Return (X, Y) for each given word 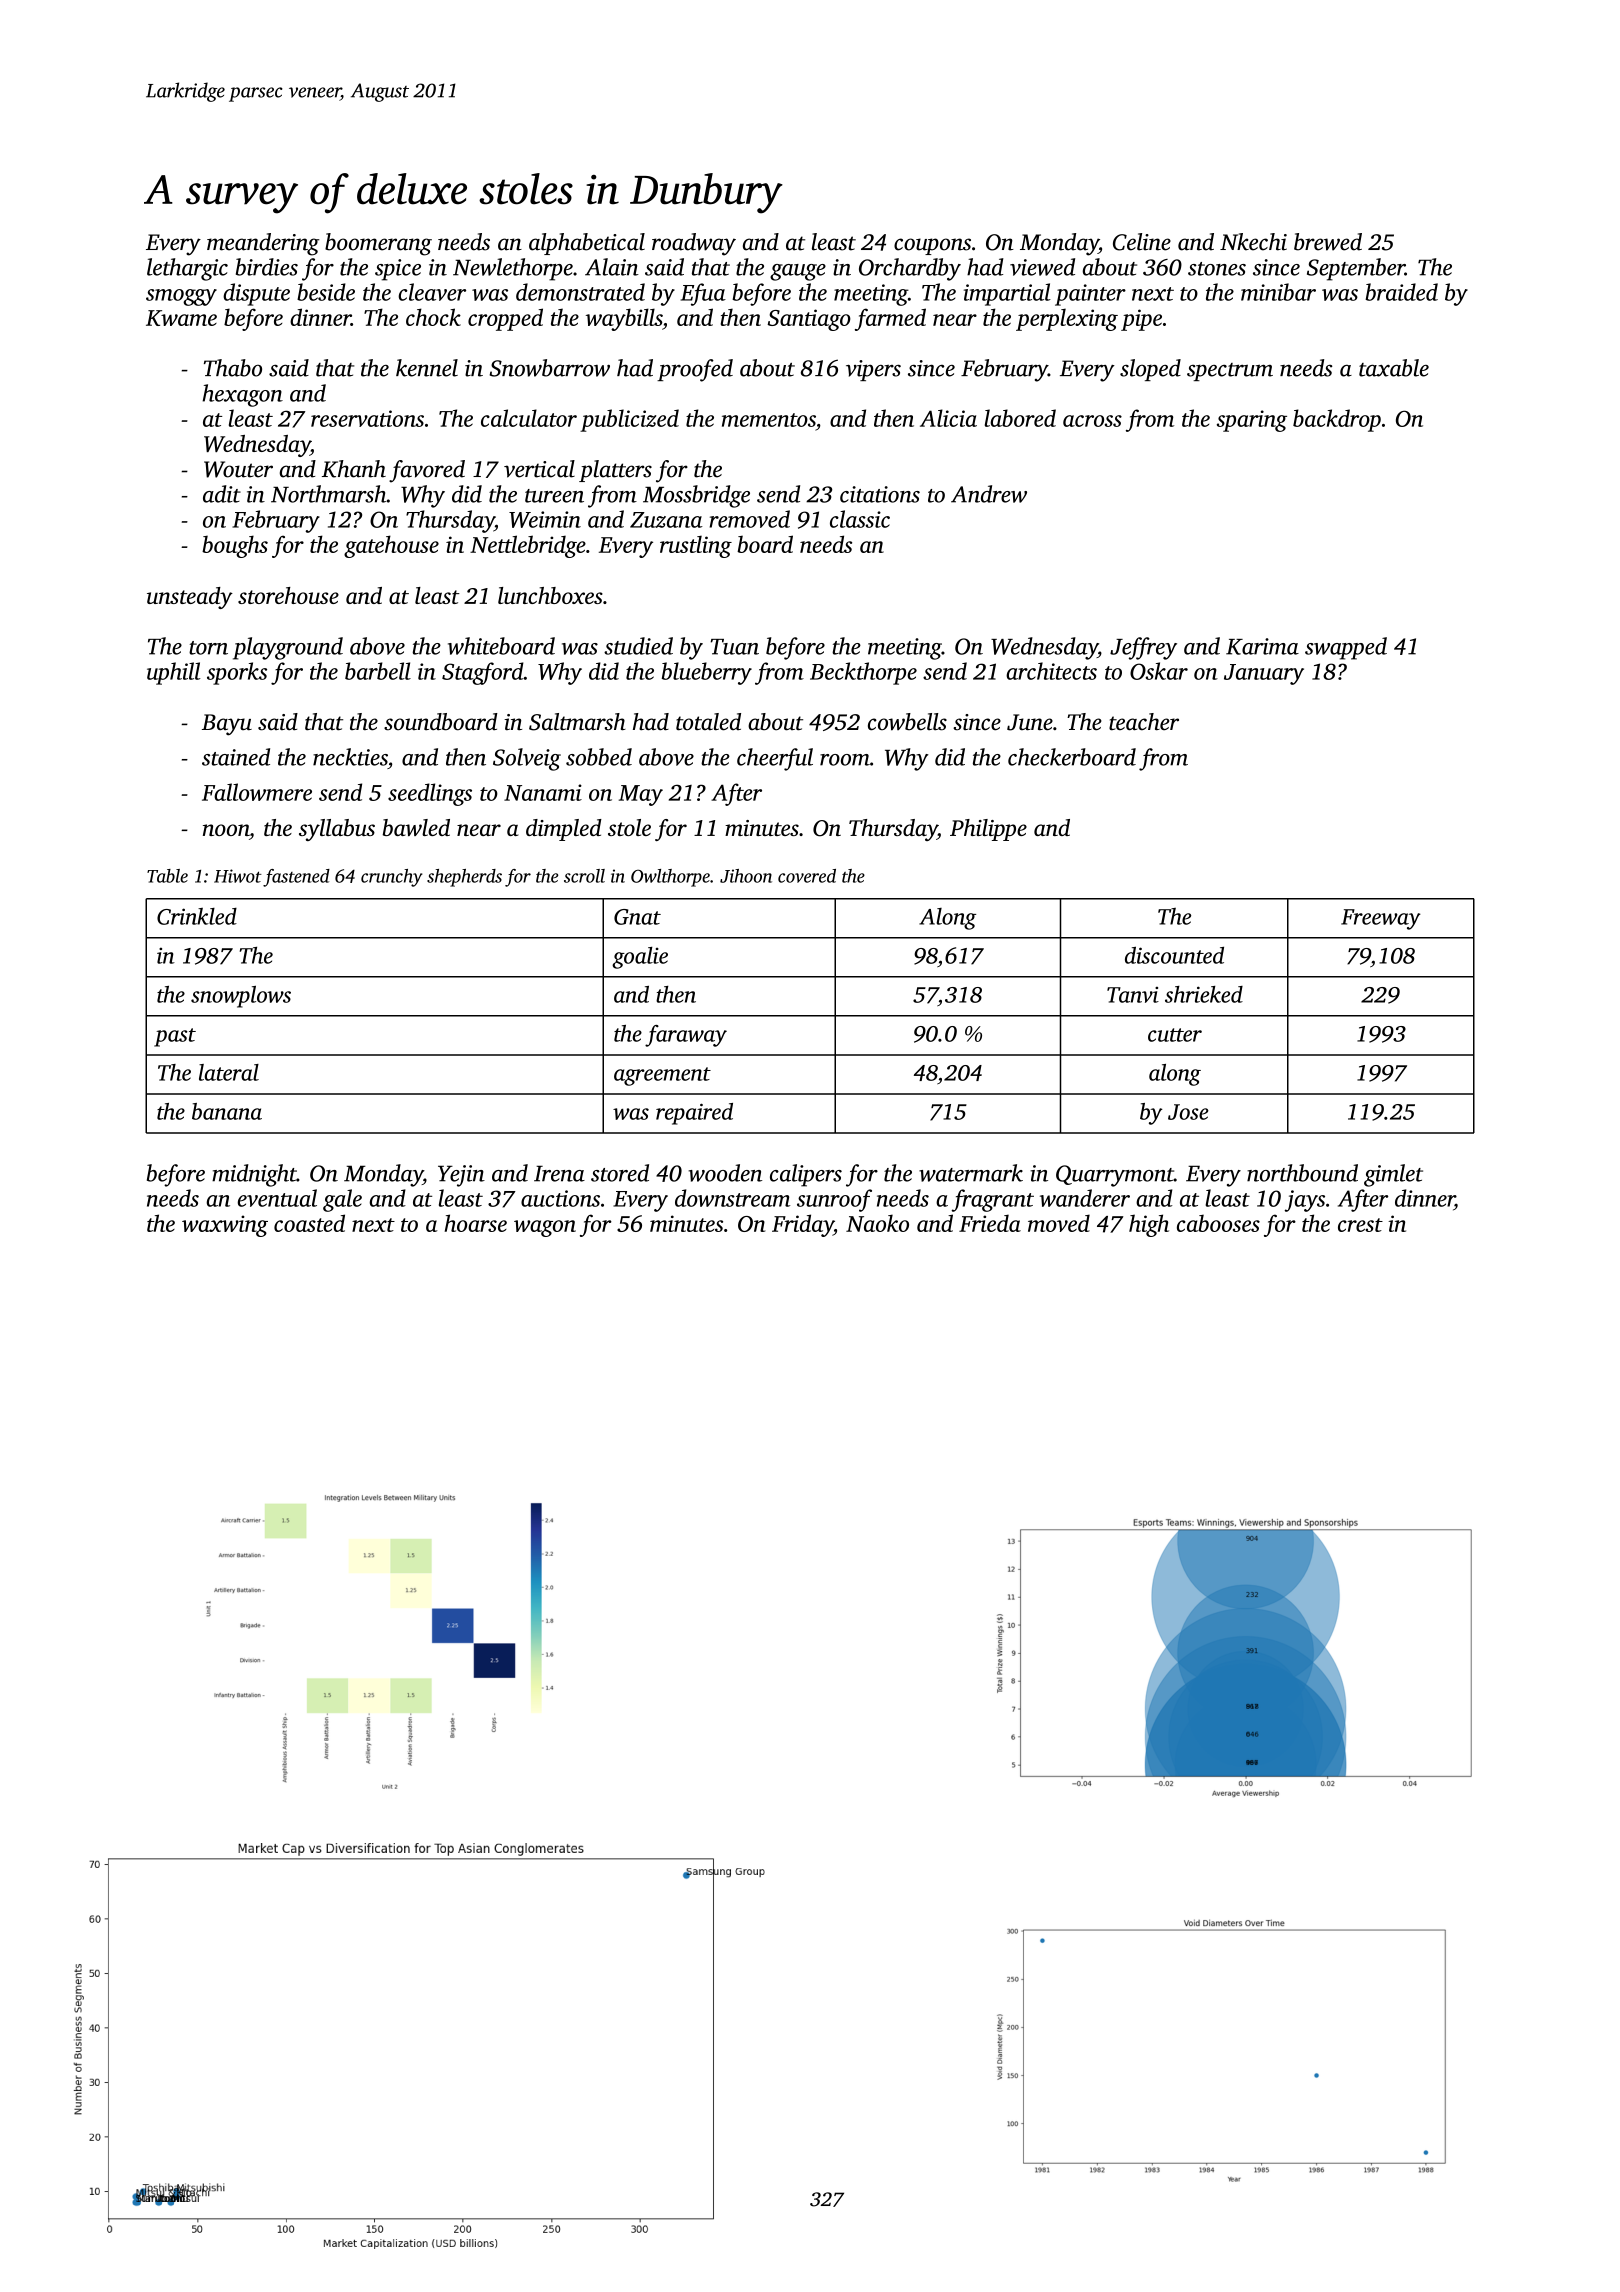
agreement (662, 1076)
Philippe (988, 830)
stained (236, 757)
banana (227, 1111)
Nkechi (1253, 242)
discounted (1174, 955)
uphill (173, 673)
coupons (932, 246)
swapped (1346, 648)
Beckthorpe (863, 673)
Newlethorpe (513, 269)
